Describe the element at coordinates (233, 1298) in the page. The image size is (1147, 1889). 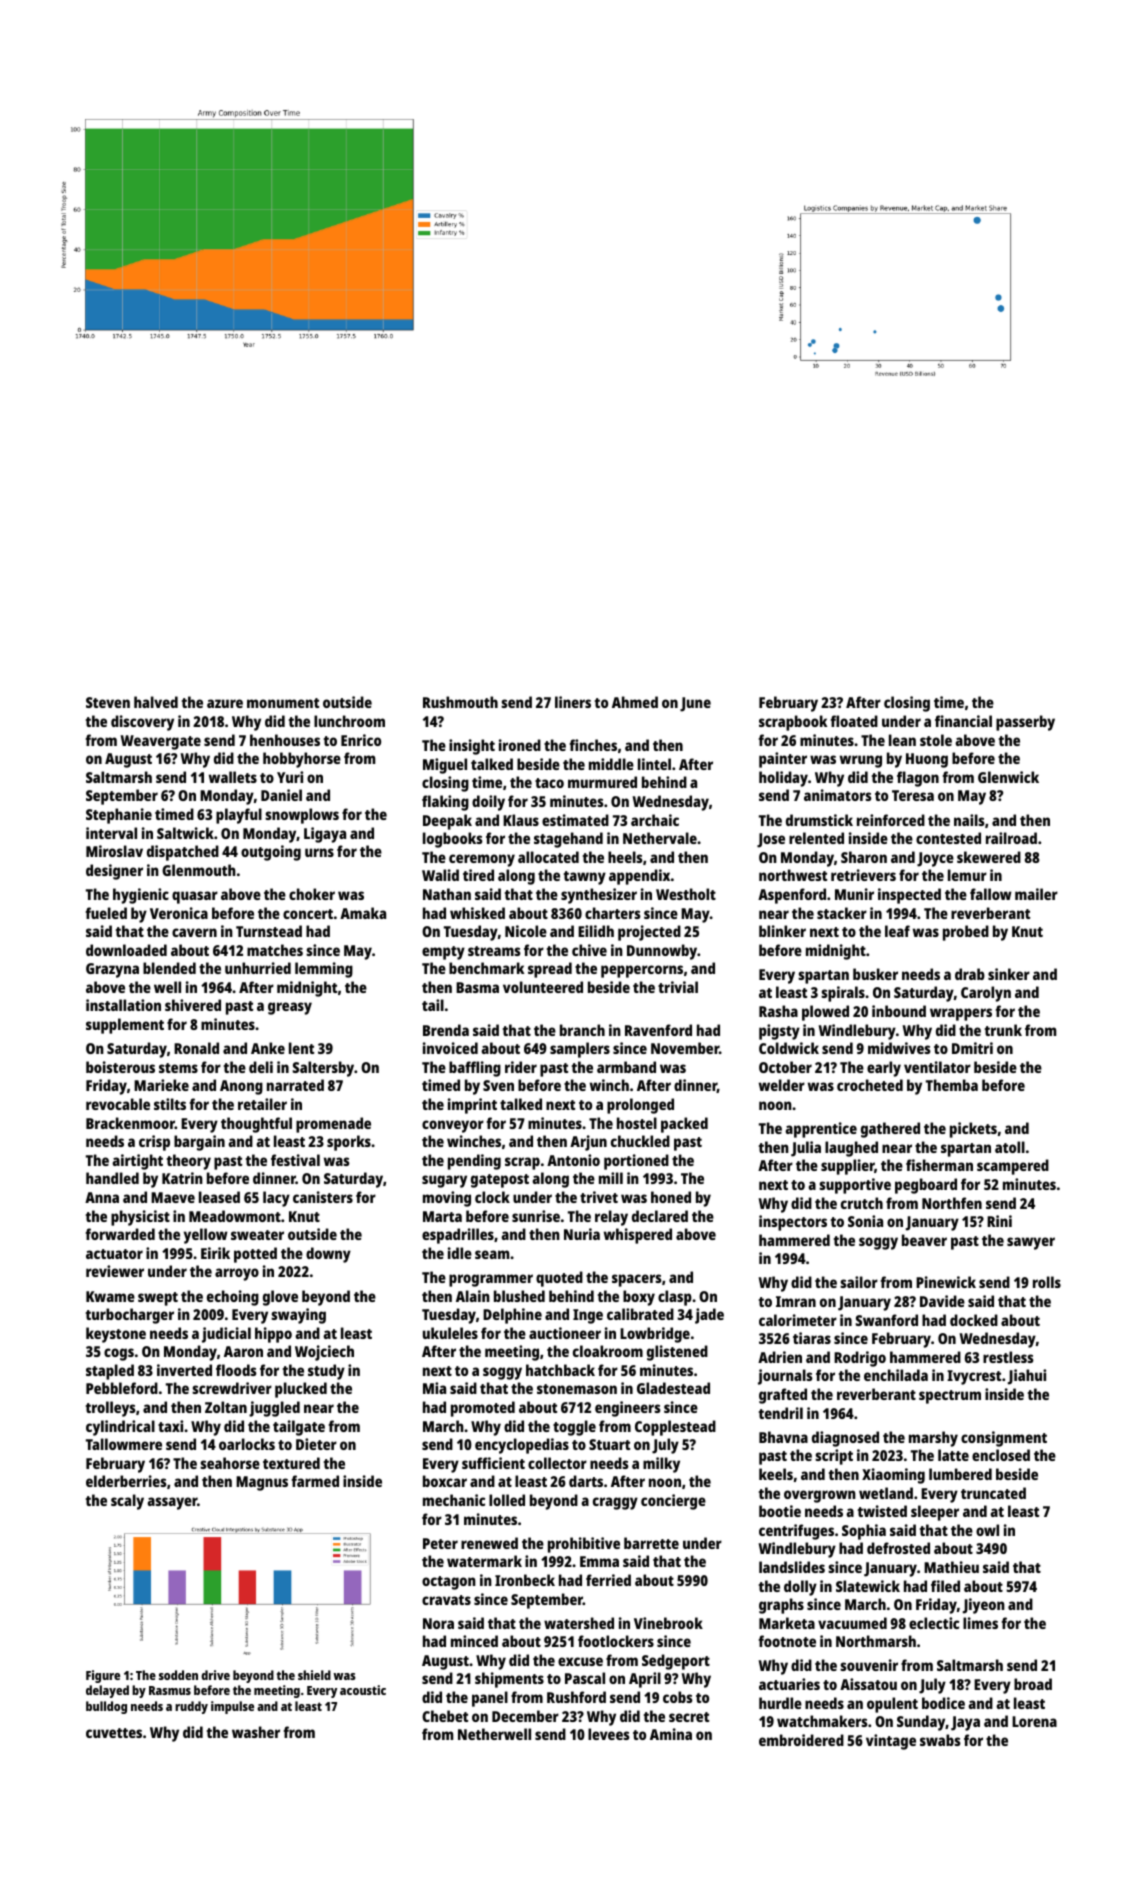
I see `echoing` at that location.
